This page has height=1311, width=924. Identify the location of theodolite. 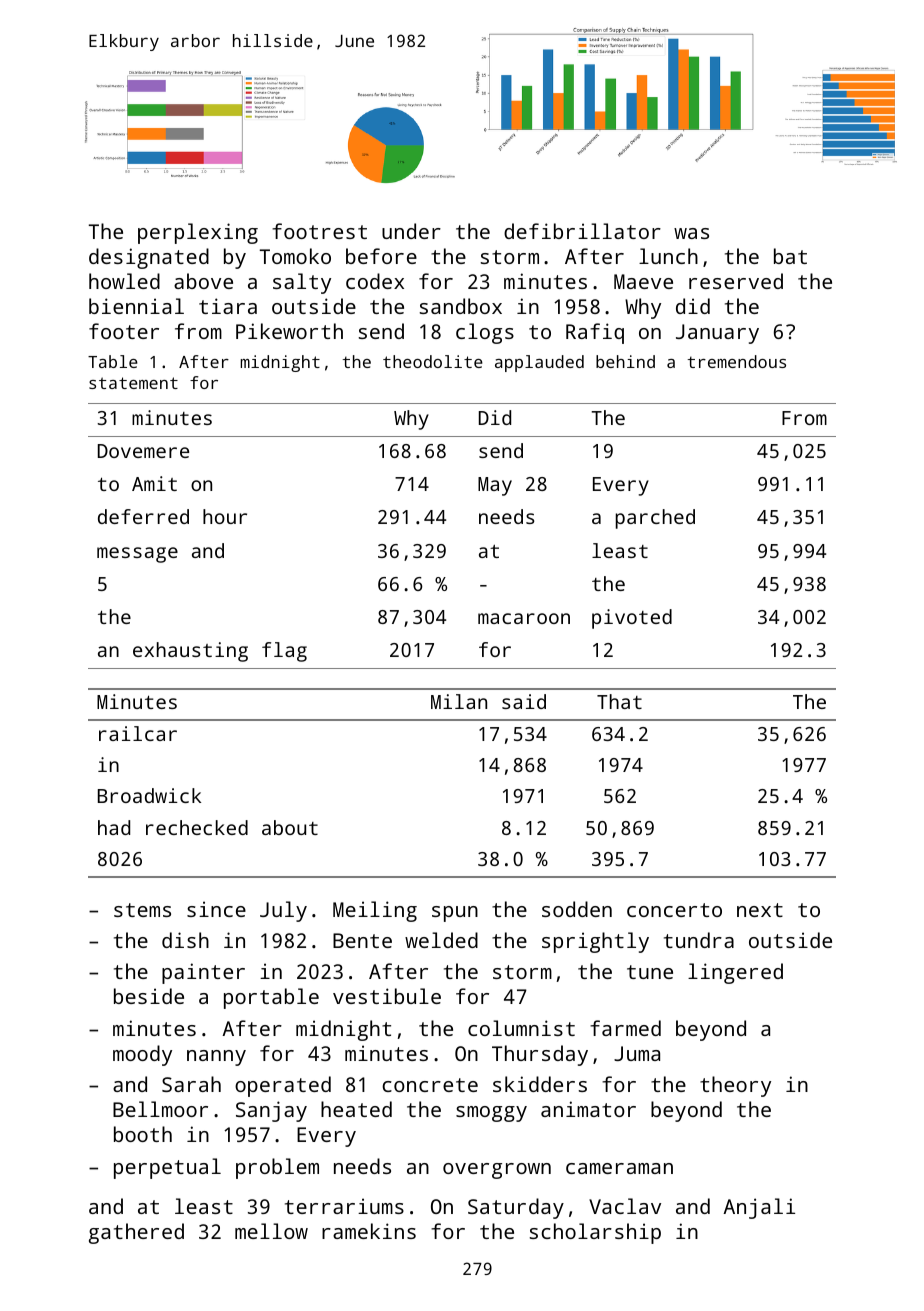
(433, 361).
